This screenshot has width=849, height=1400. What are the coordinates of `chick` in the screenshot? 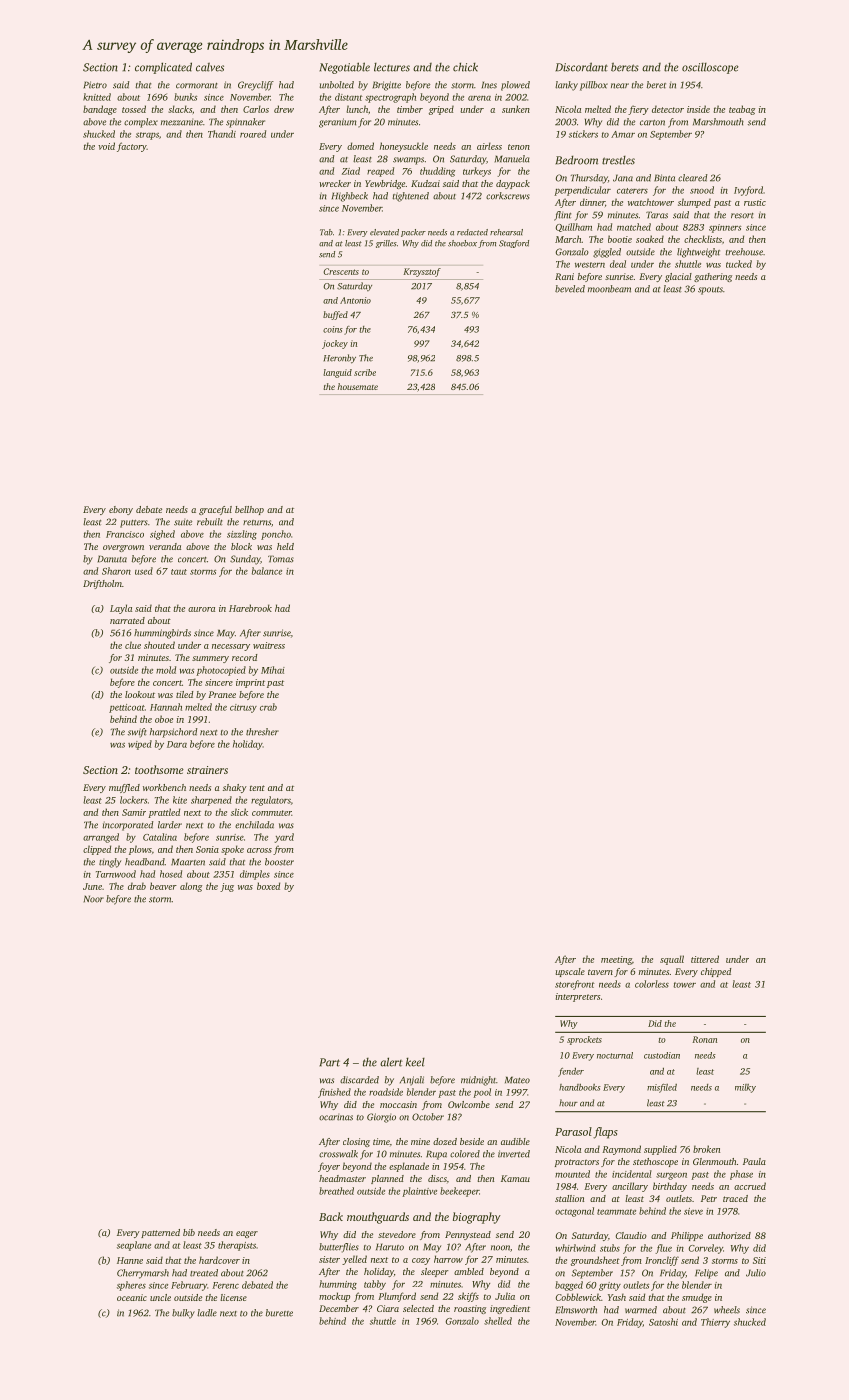 It's located at (465, 67).
